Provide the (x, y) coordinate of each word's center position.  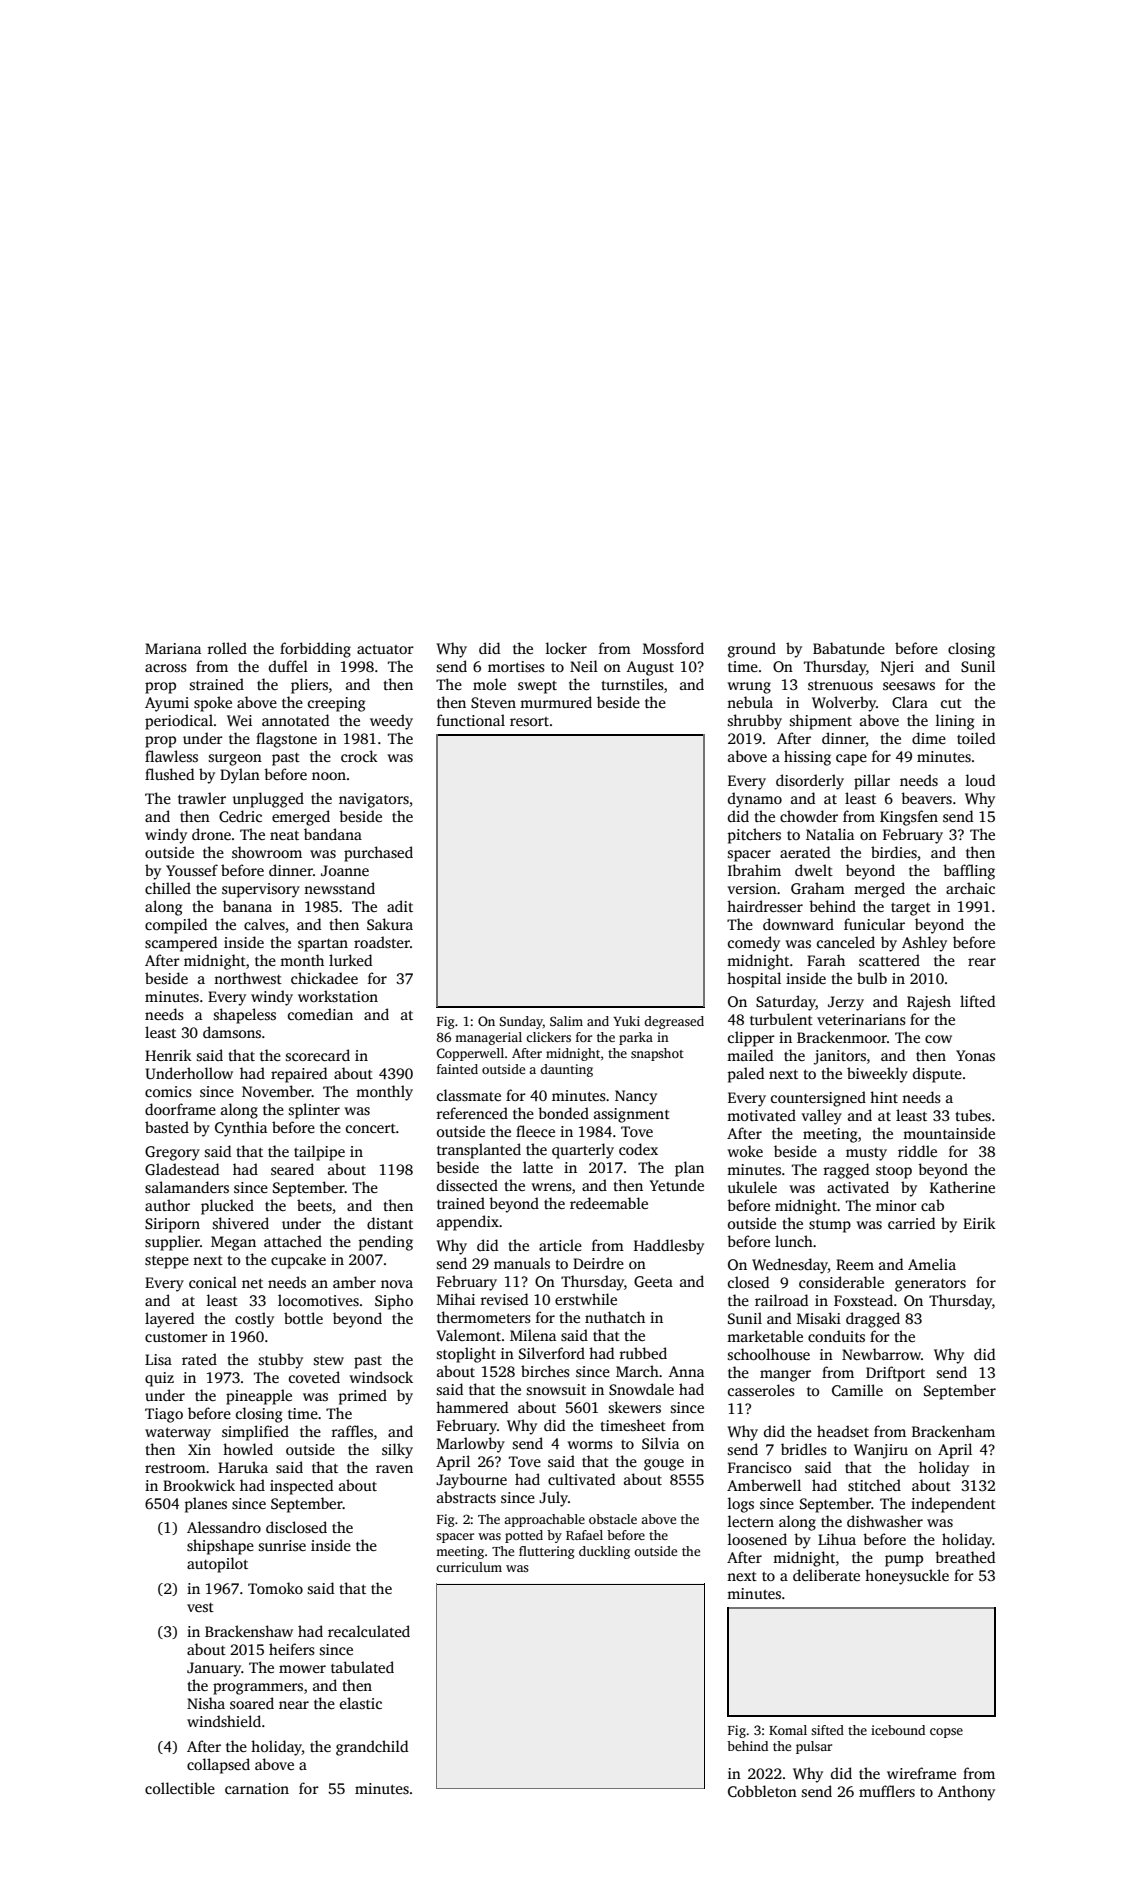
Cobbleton (762, 1791)
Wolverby (844, 704)
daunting (566, 1070)
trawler (202, 798)
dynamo (755, 800)
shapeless (245, 1016)
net (252, 1283)
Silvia (660, 1443)
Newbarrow (881, 1354)
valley (821, 1117)
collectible (180, 1788)
